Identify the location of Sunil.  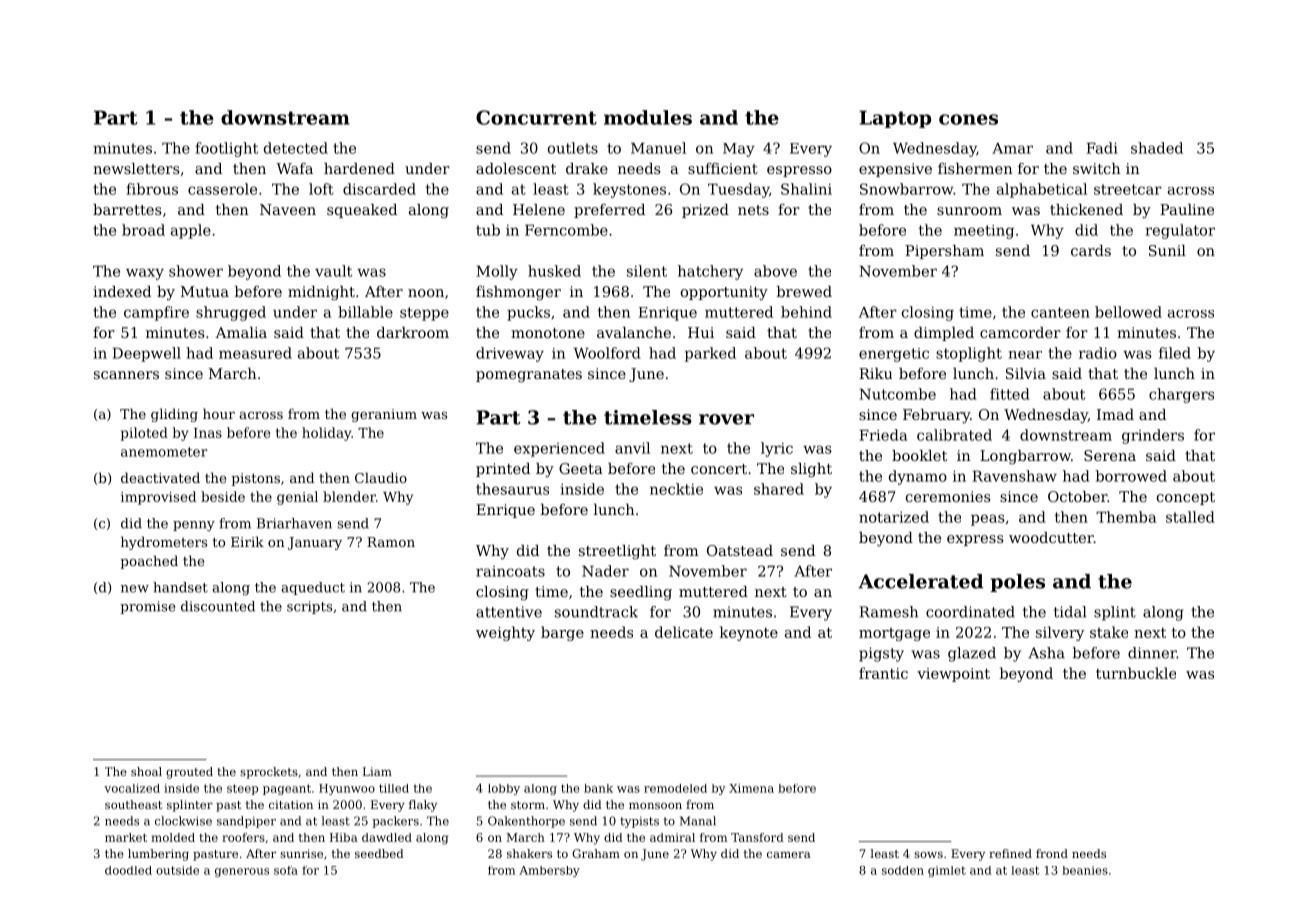
(1167, 250).
